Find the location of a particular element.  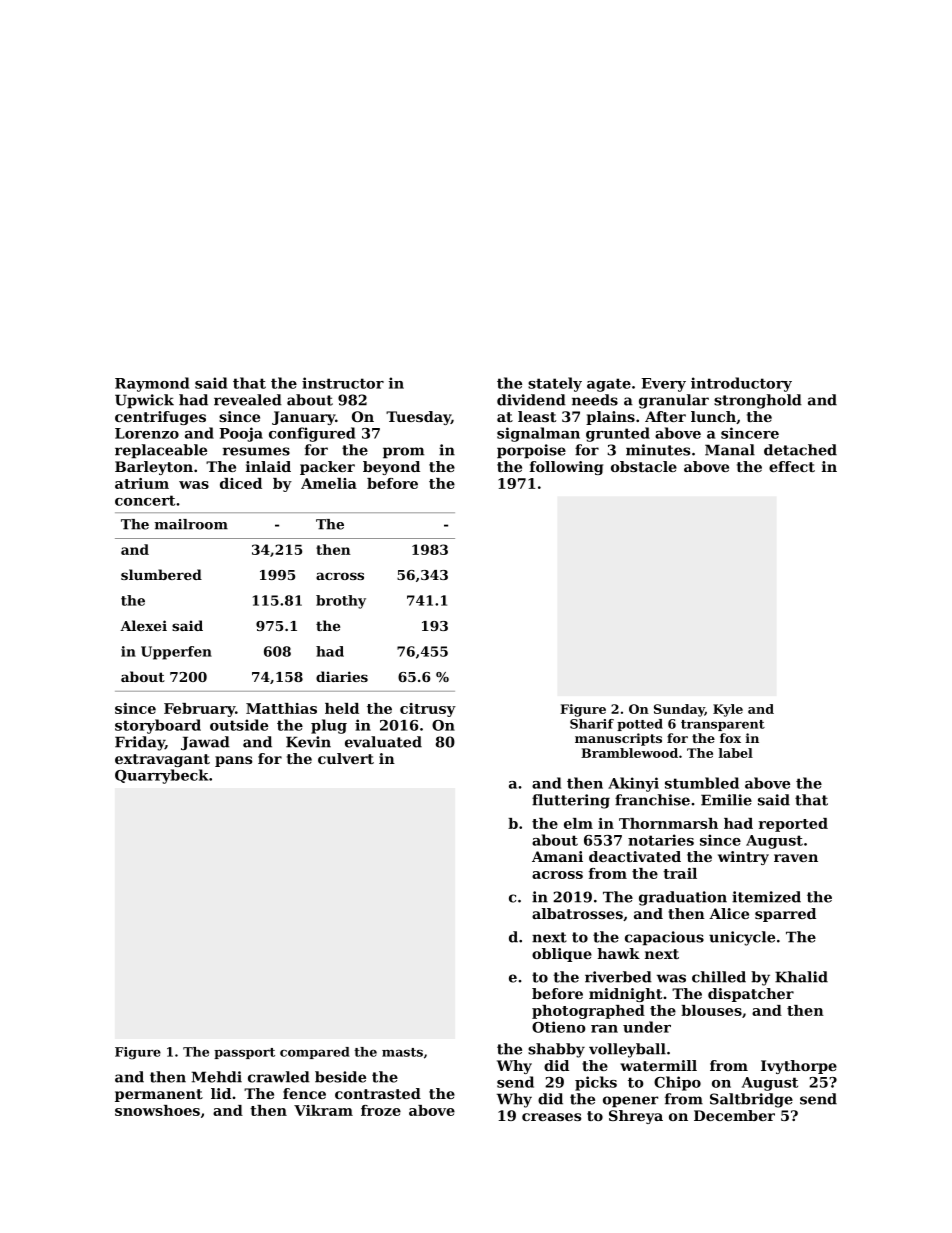

permanent is located at coordinates (159, 1095).
